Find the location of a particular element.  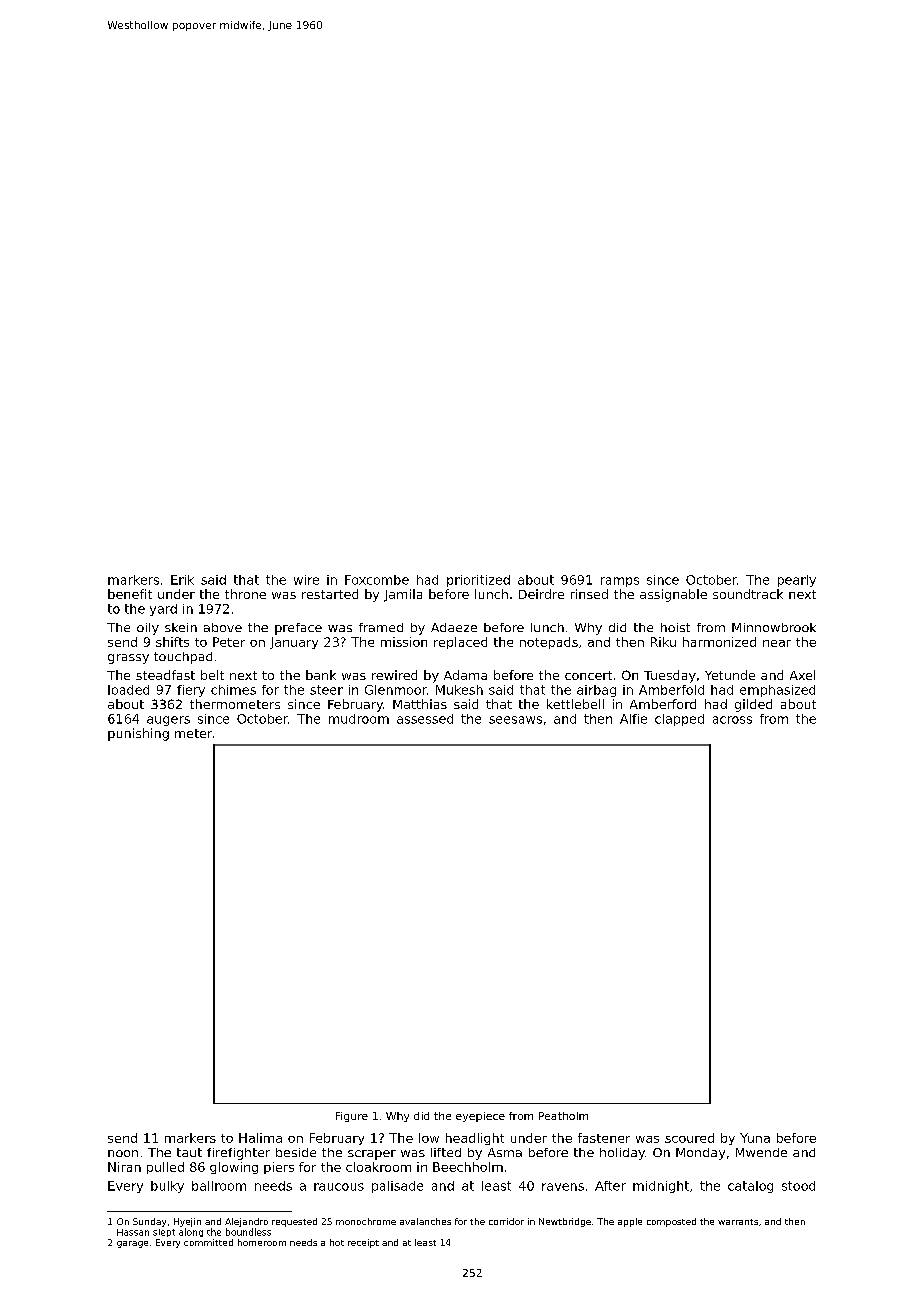

homeroom is located at coordinates (262, 1242).
